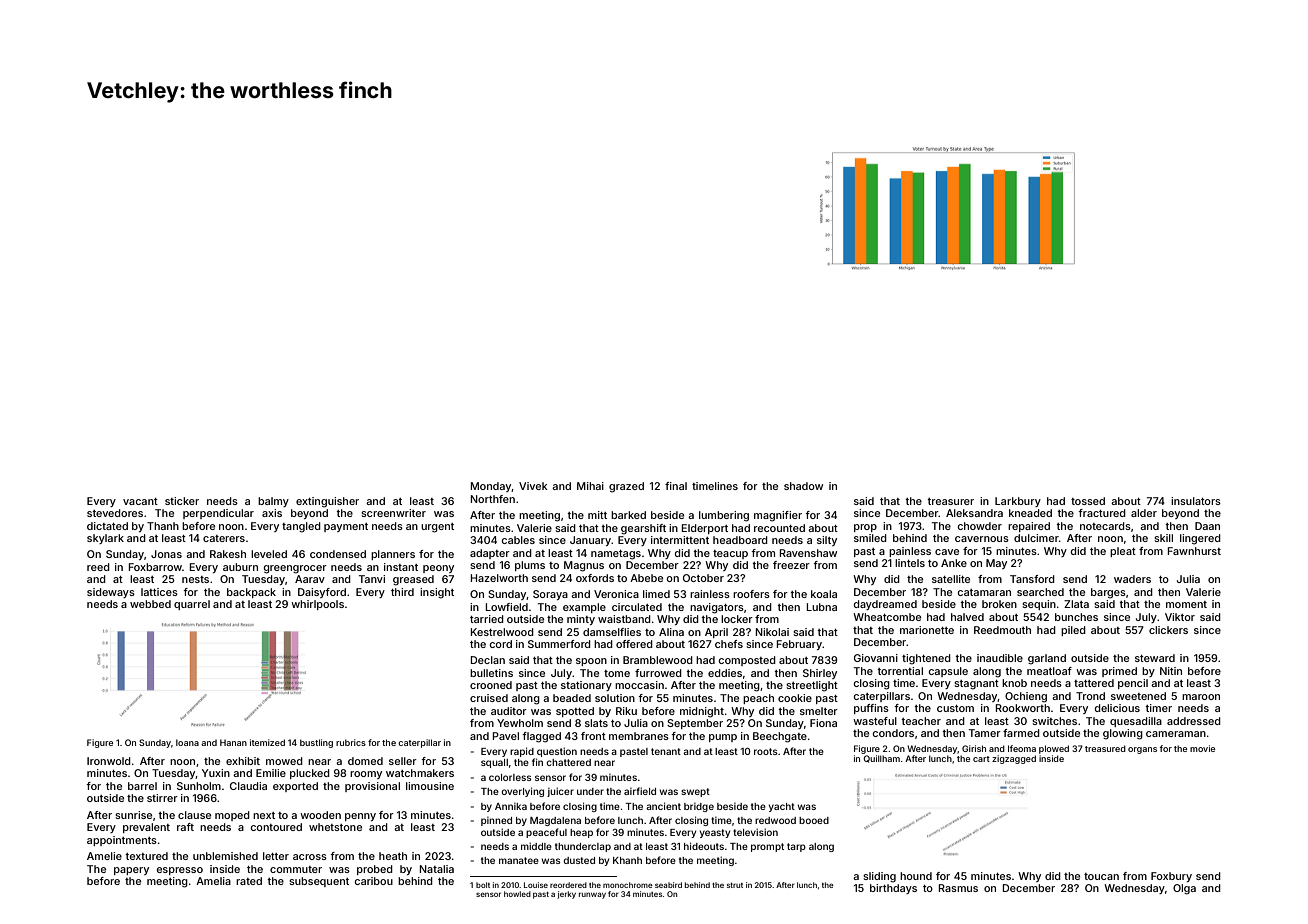 The width and height of the screenshot is (1308, 924). What do you see at coordinates (374, 881) in the screenshot?
I see `caribou` at bounding box center [374, 881].
